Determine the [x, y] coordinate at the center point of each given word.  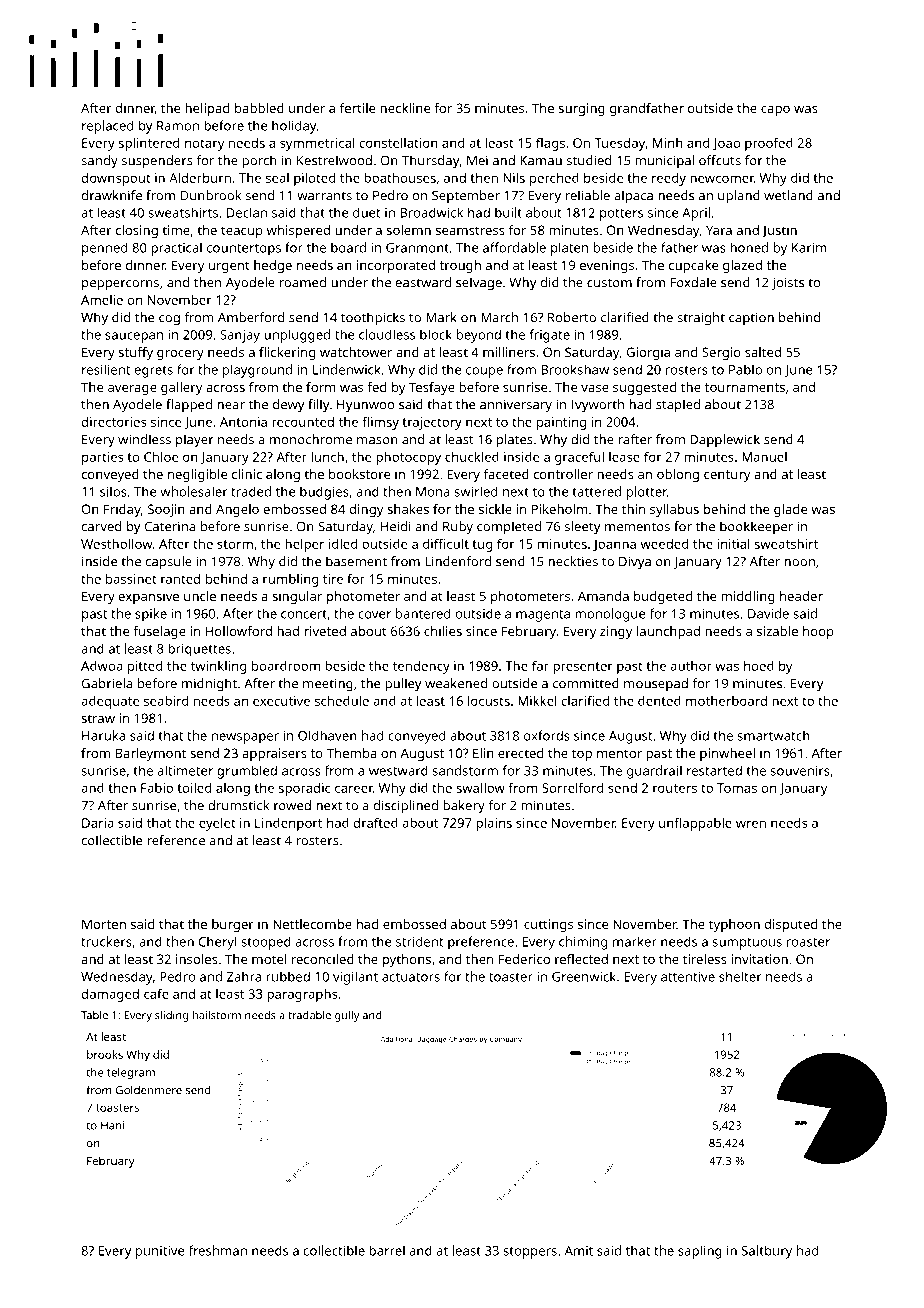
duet [366, 212]
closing [136, 231]
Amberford [251, 317]
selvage [479, 284]
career [354, 789]
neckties [573, 561]
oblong [678, 475]
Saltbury [766, 1252]
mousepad [656, 685]
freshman [218, 1250]
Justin [779, 231]
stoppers [530, 1253]
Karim [809, 248]
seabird [166, 700]
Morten [104, 924]
